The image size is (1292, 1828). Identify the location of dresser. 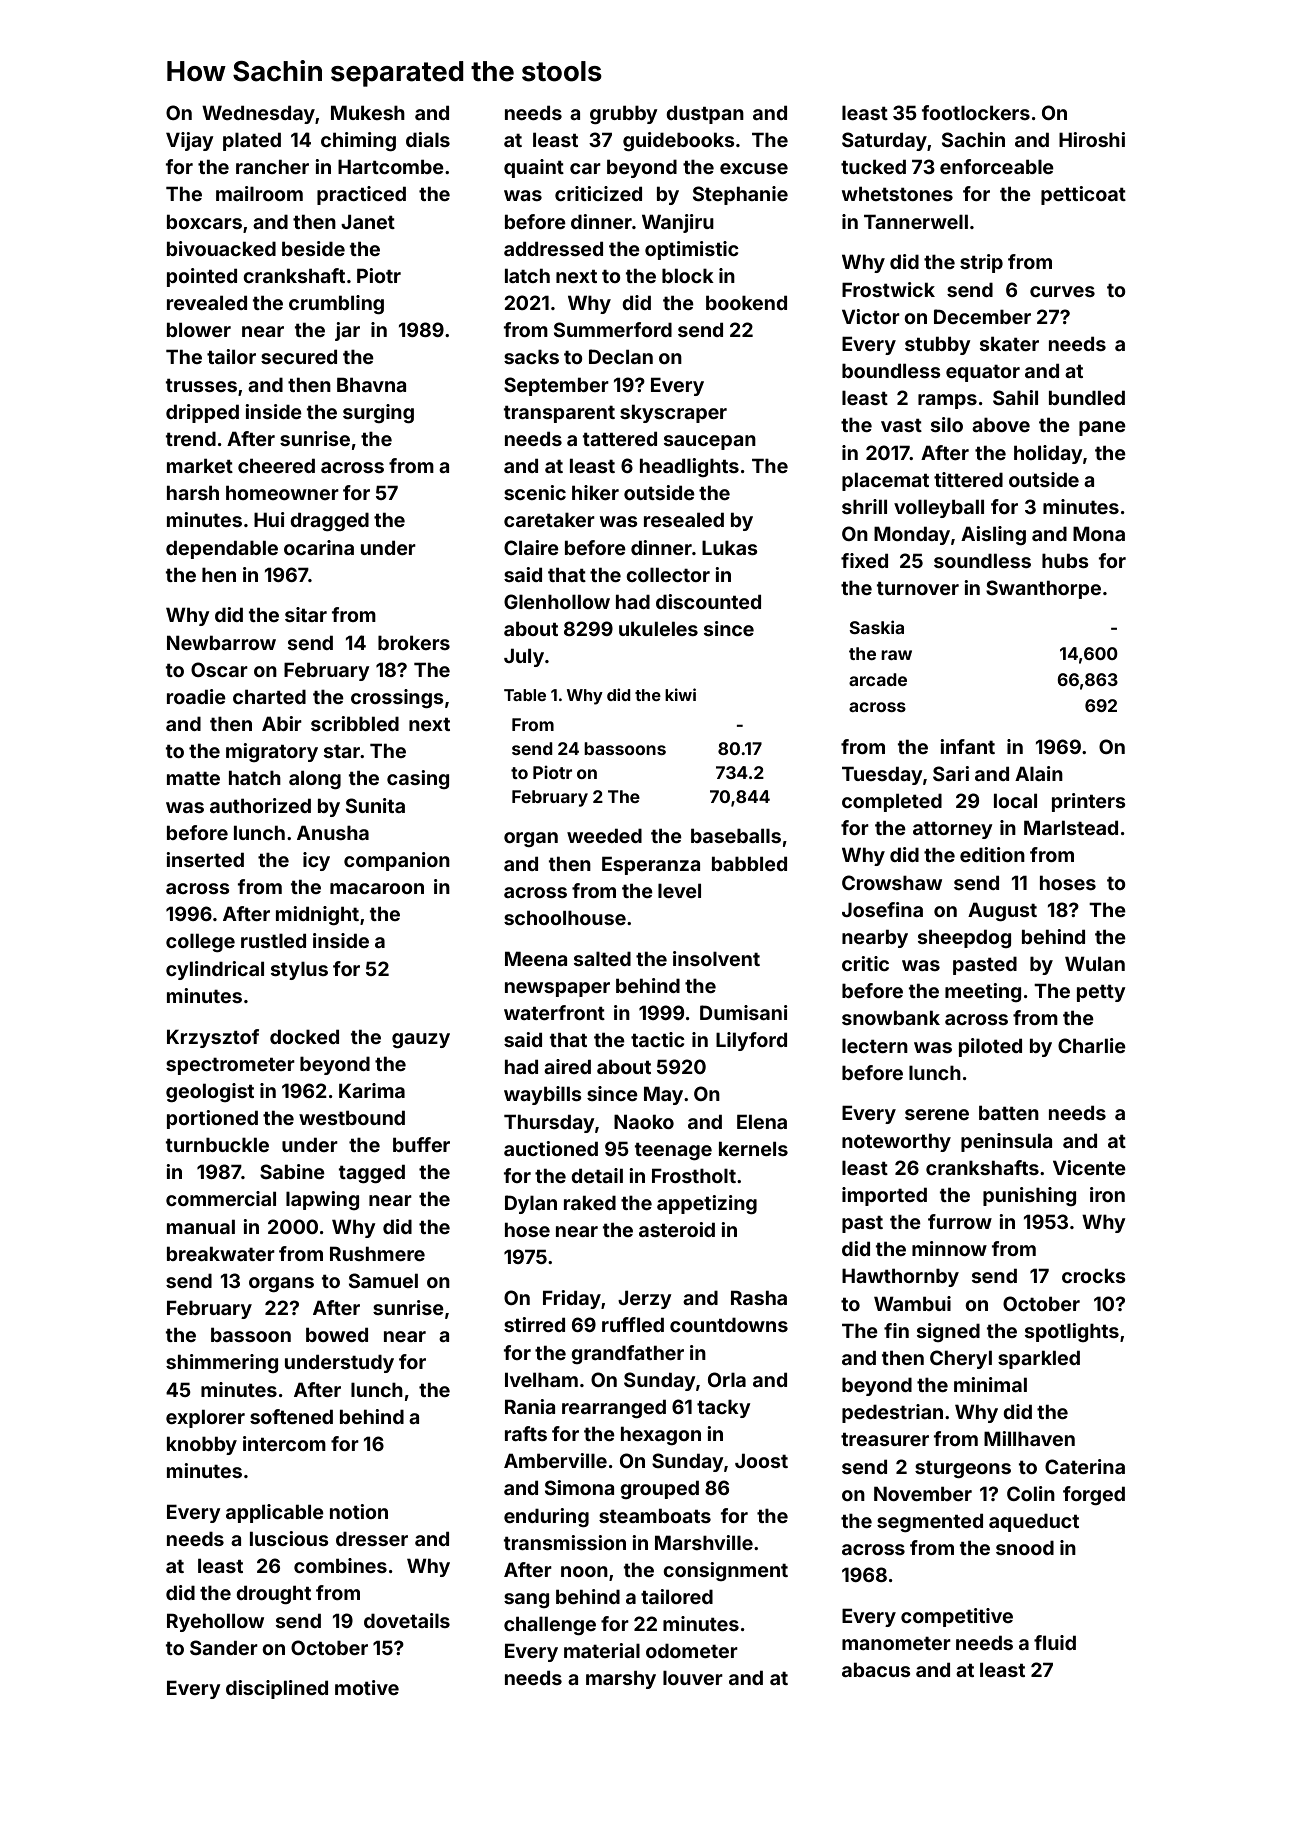
(372, 1539).
